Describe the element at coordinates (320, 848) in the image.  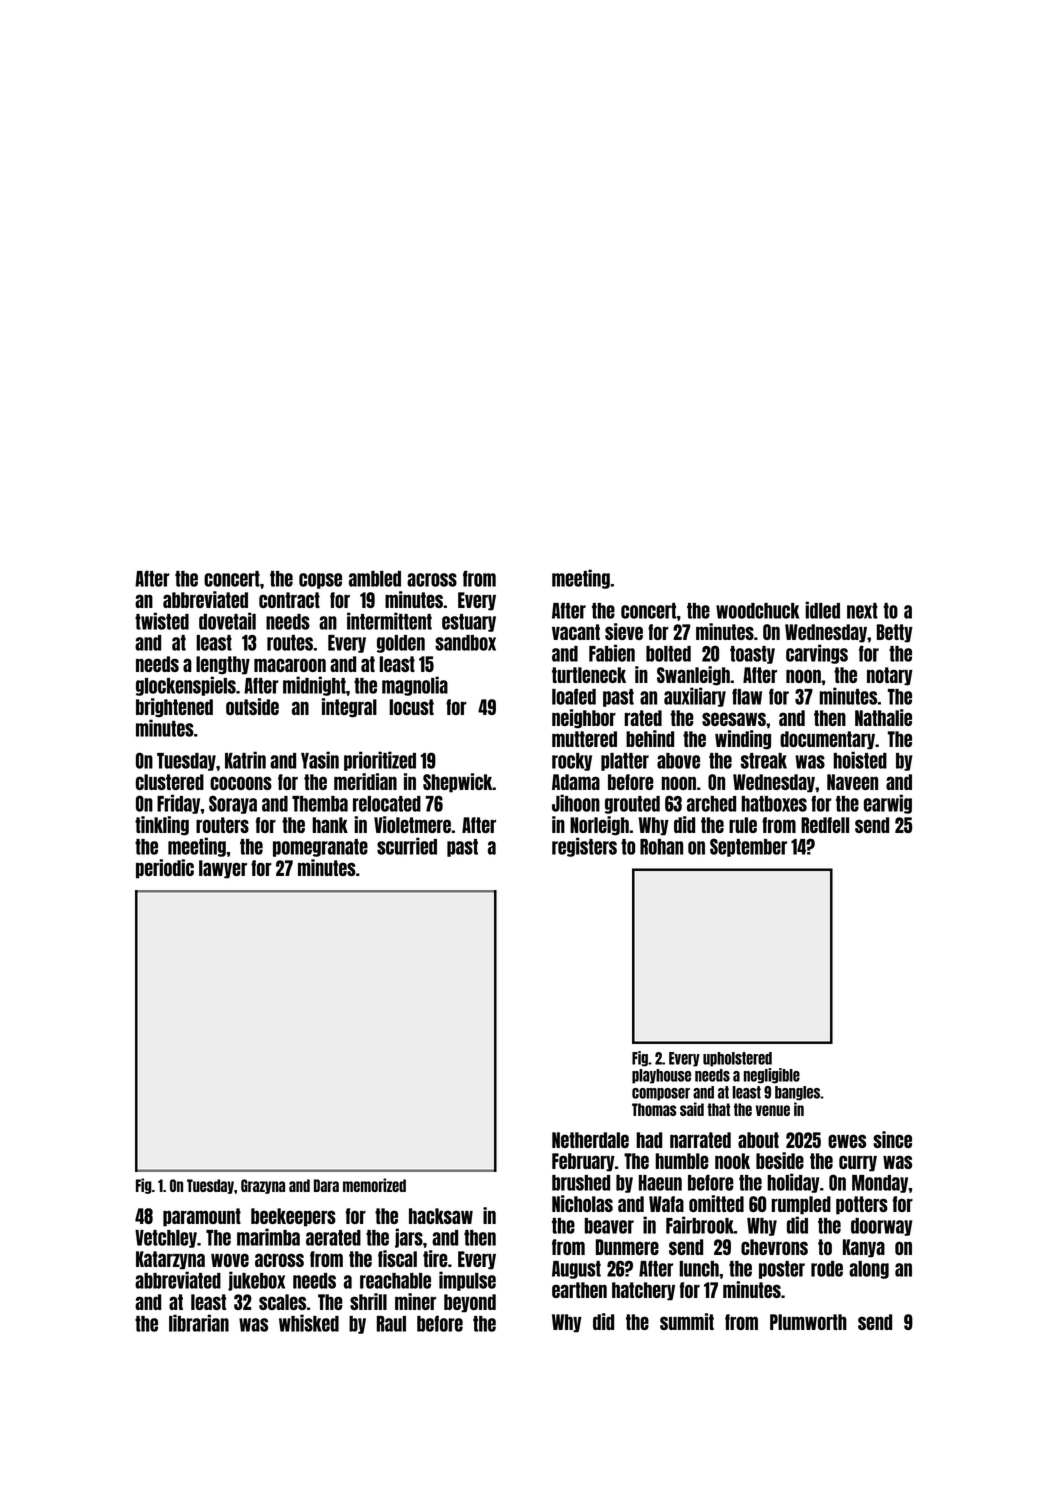
I see `pomegranate` at that location.
